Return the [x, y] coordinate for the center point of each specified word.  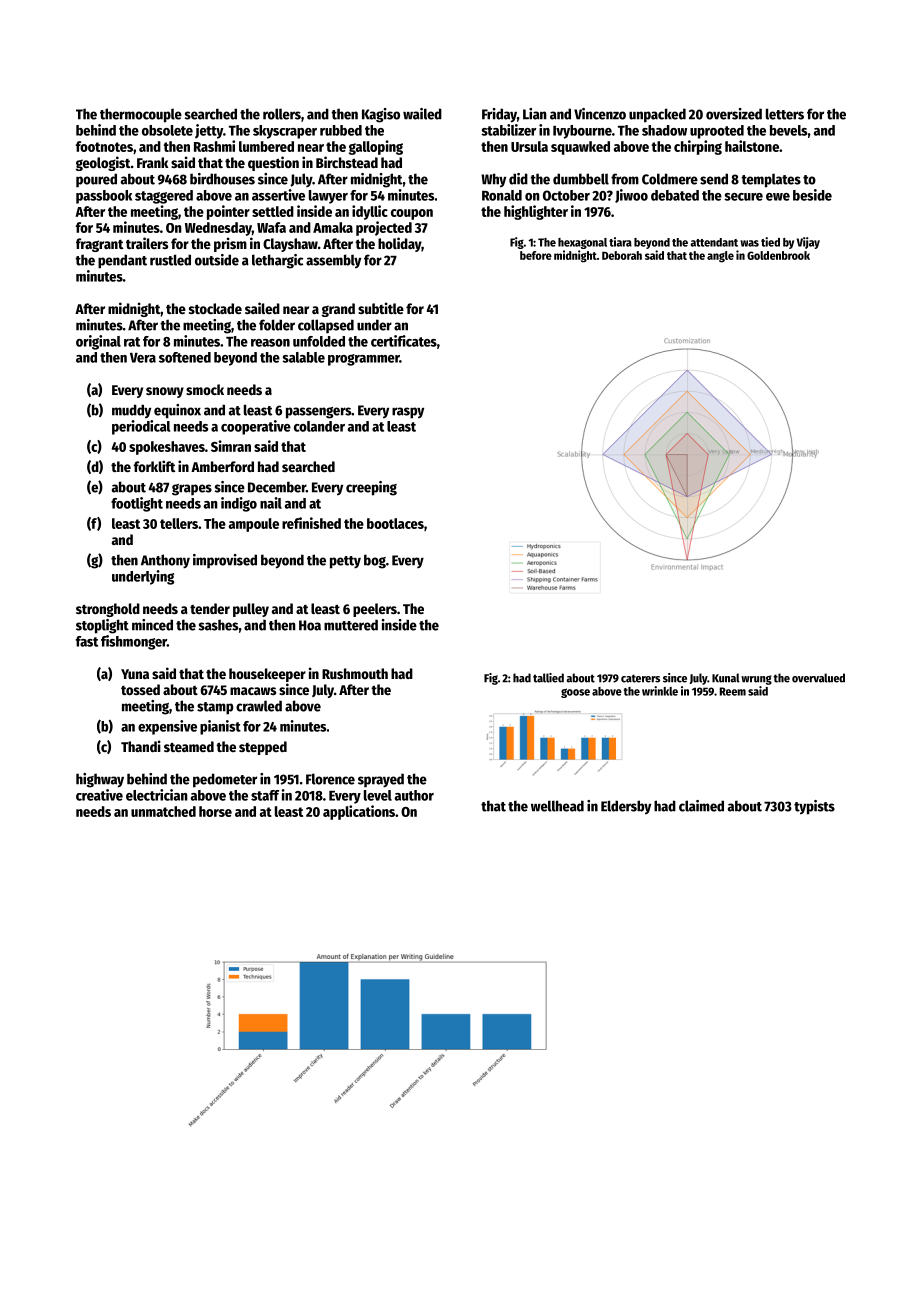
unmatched [163, 811]
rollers [282, 114]
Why [493, 180]
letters [785, 114]
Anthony [165, 561]
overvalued [818, 678]
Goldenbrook [778, 255]
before [536, 255]
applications [359, 812]
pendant [122, 261]
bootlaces [395, 523]
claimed [701, 806]
